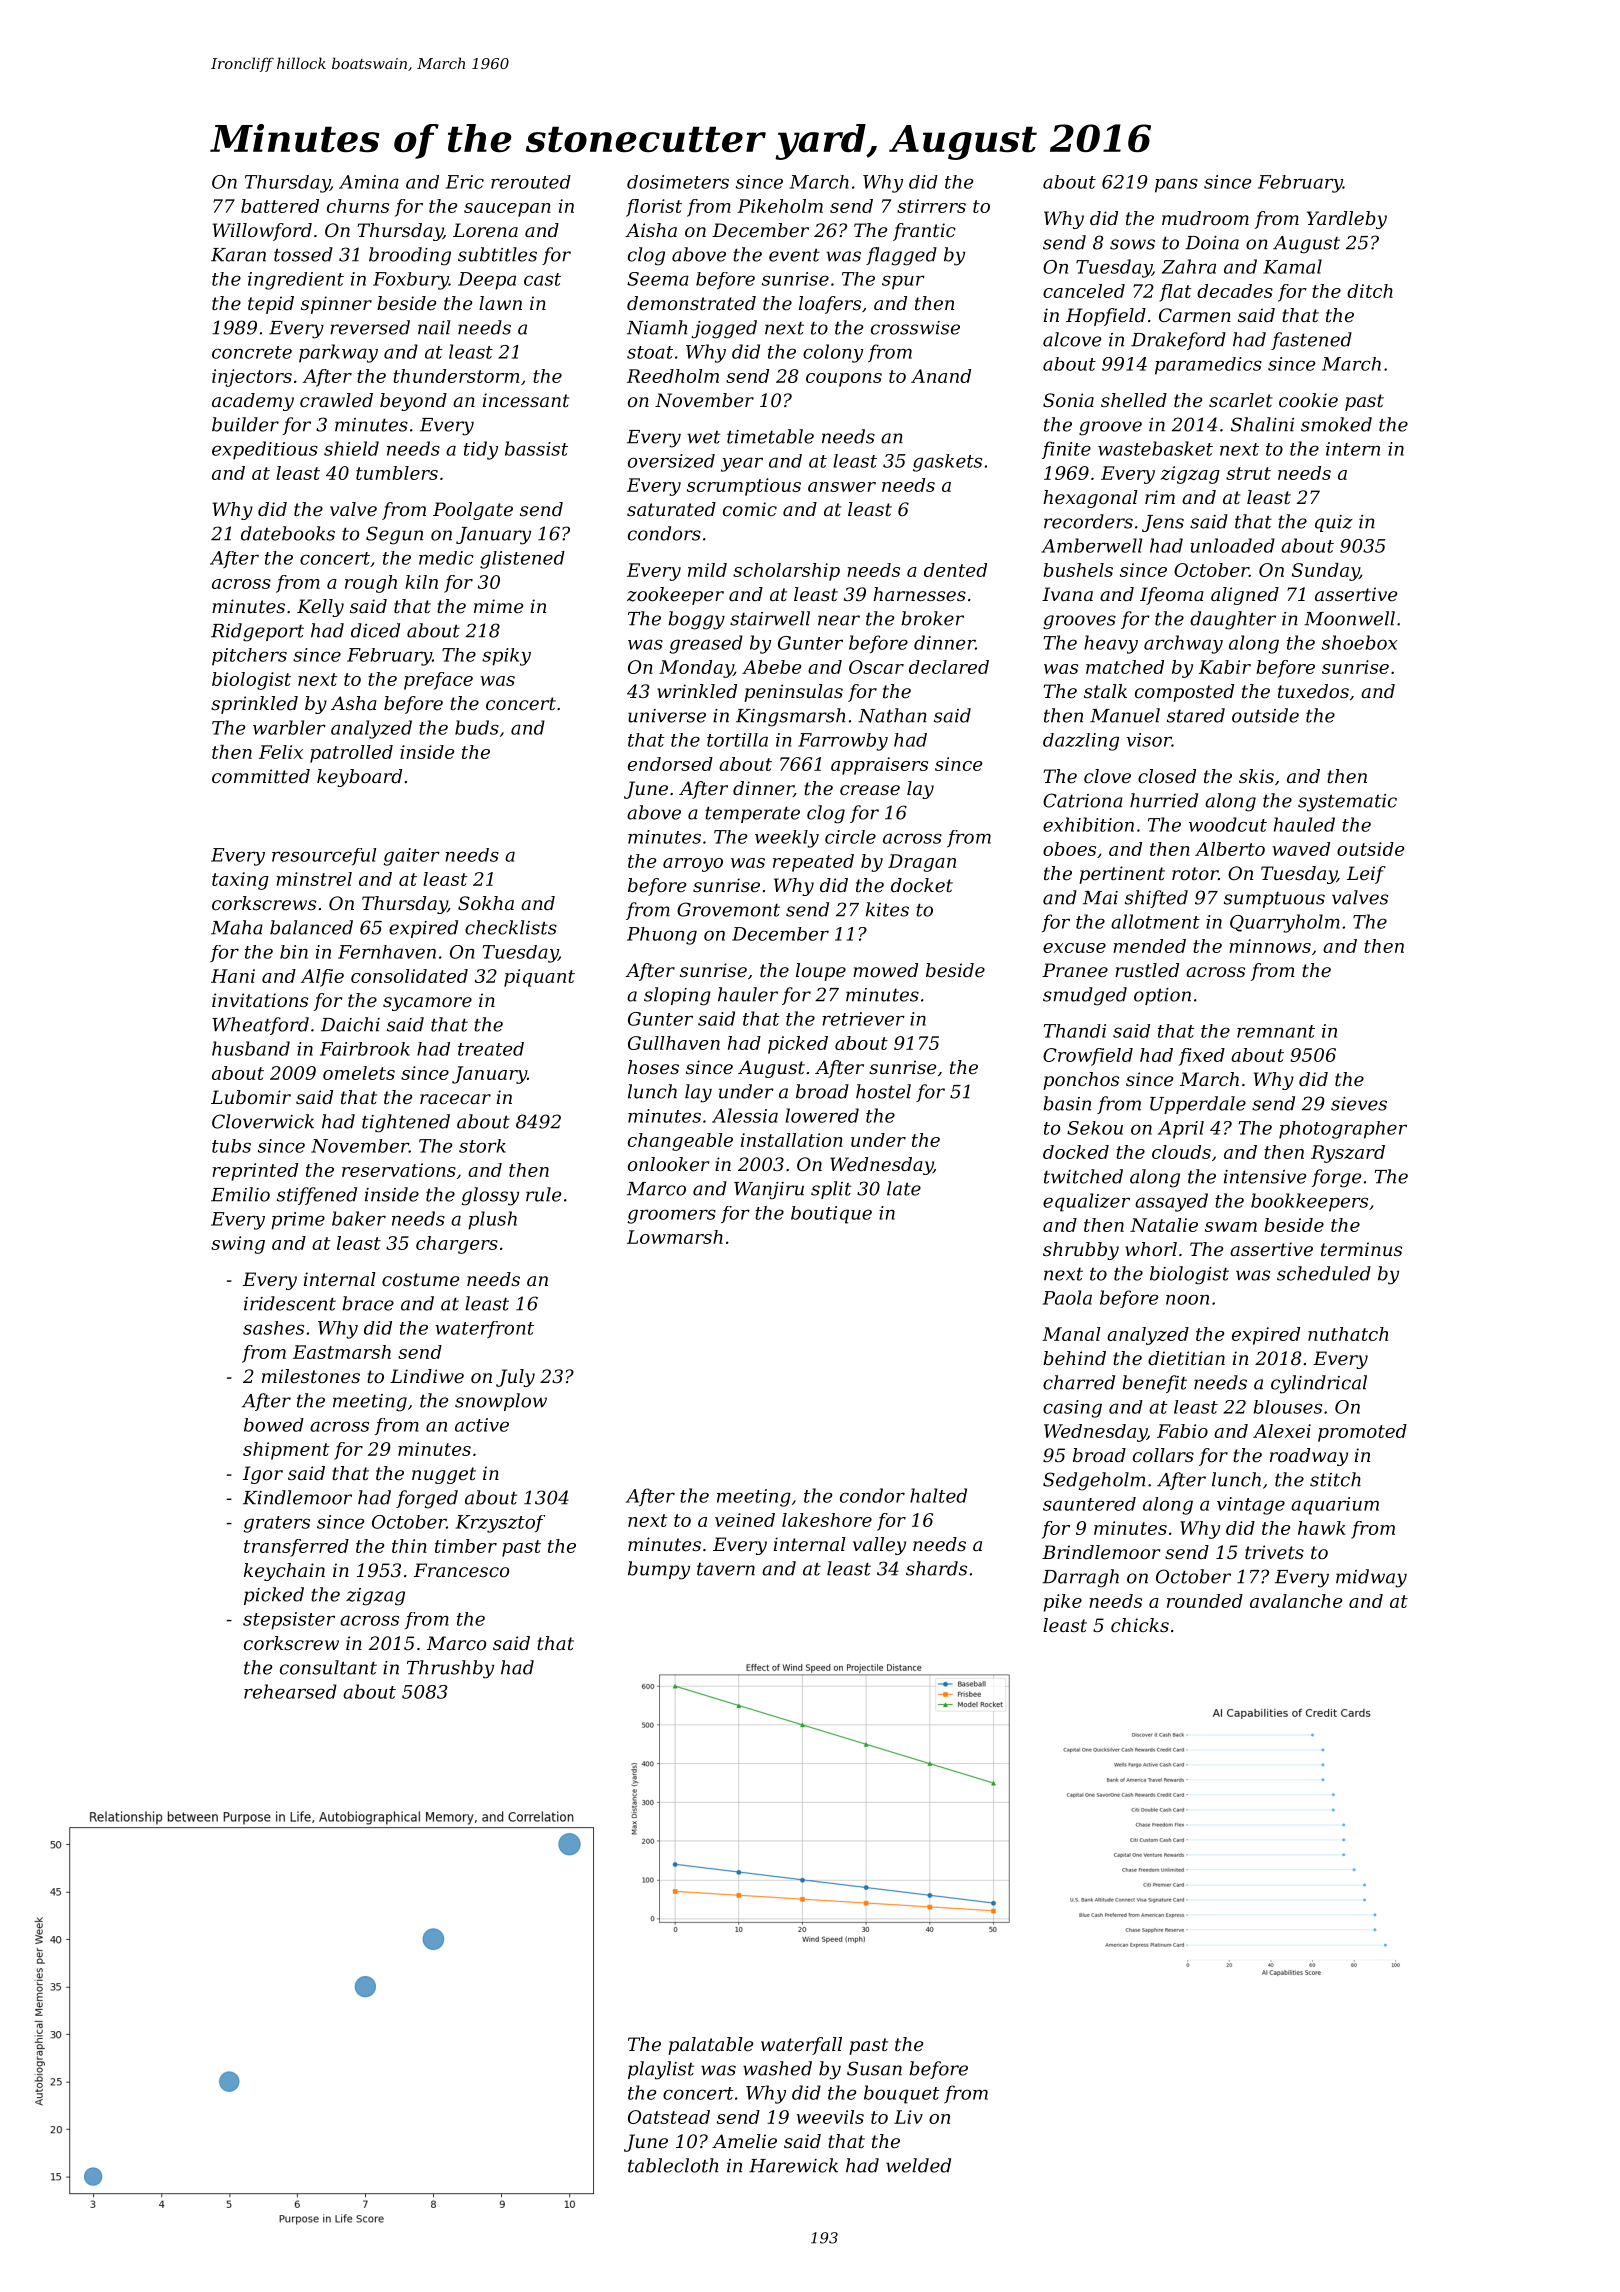  I want to click on crosswise, so click(915, 328).
